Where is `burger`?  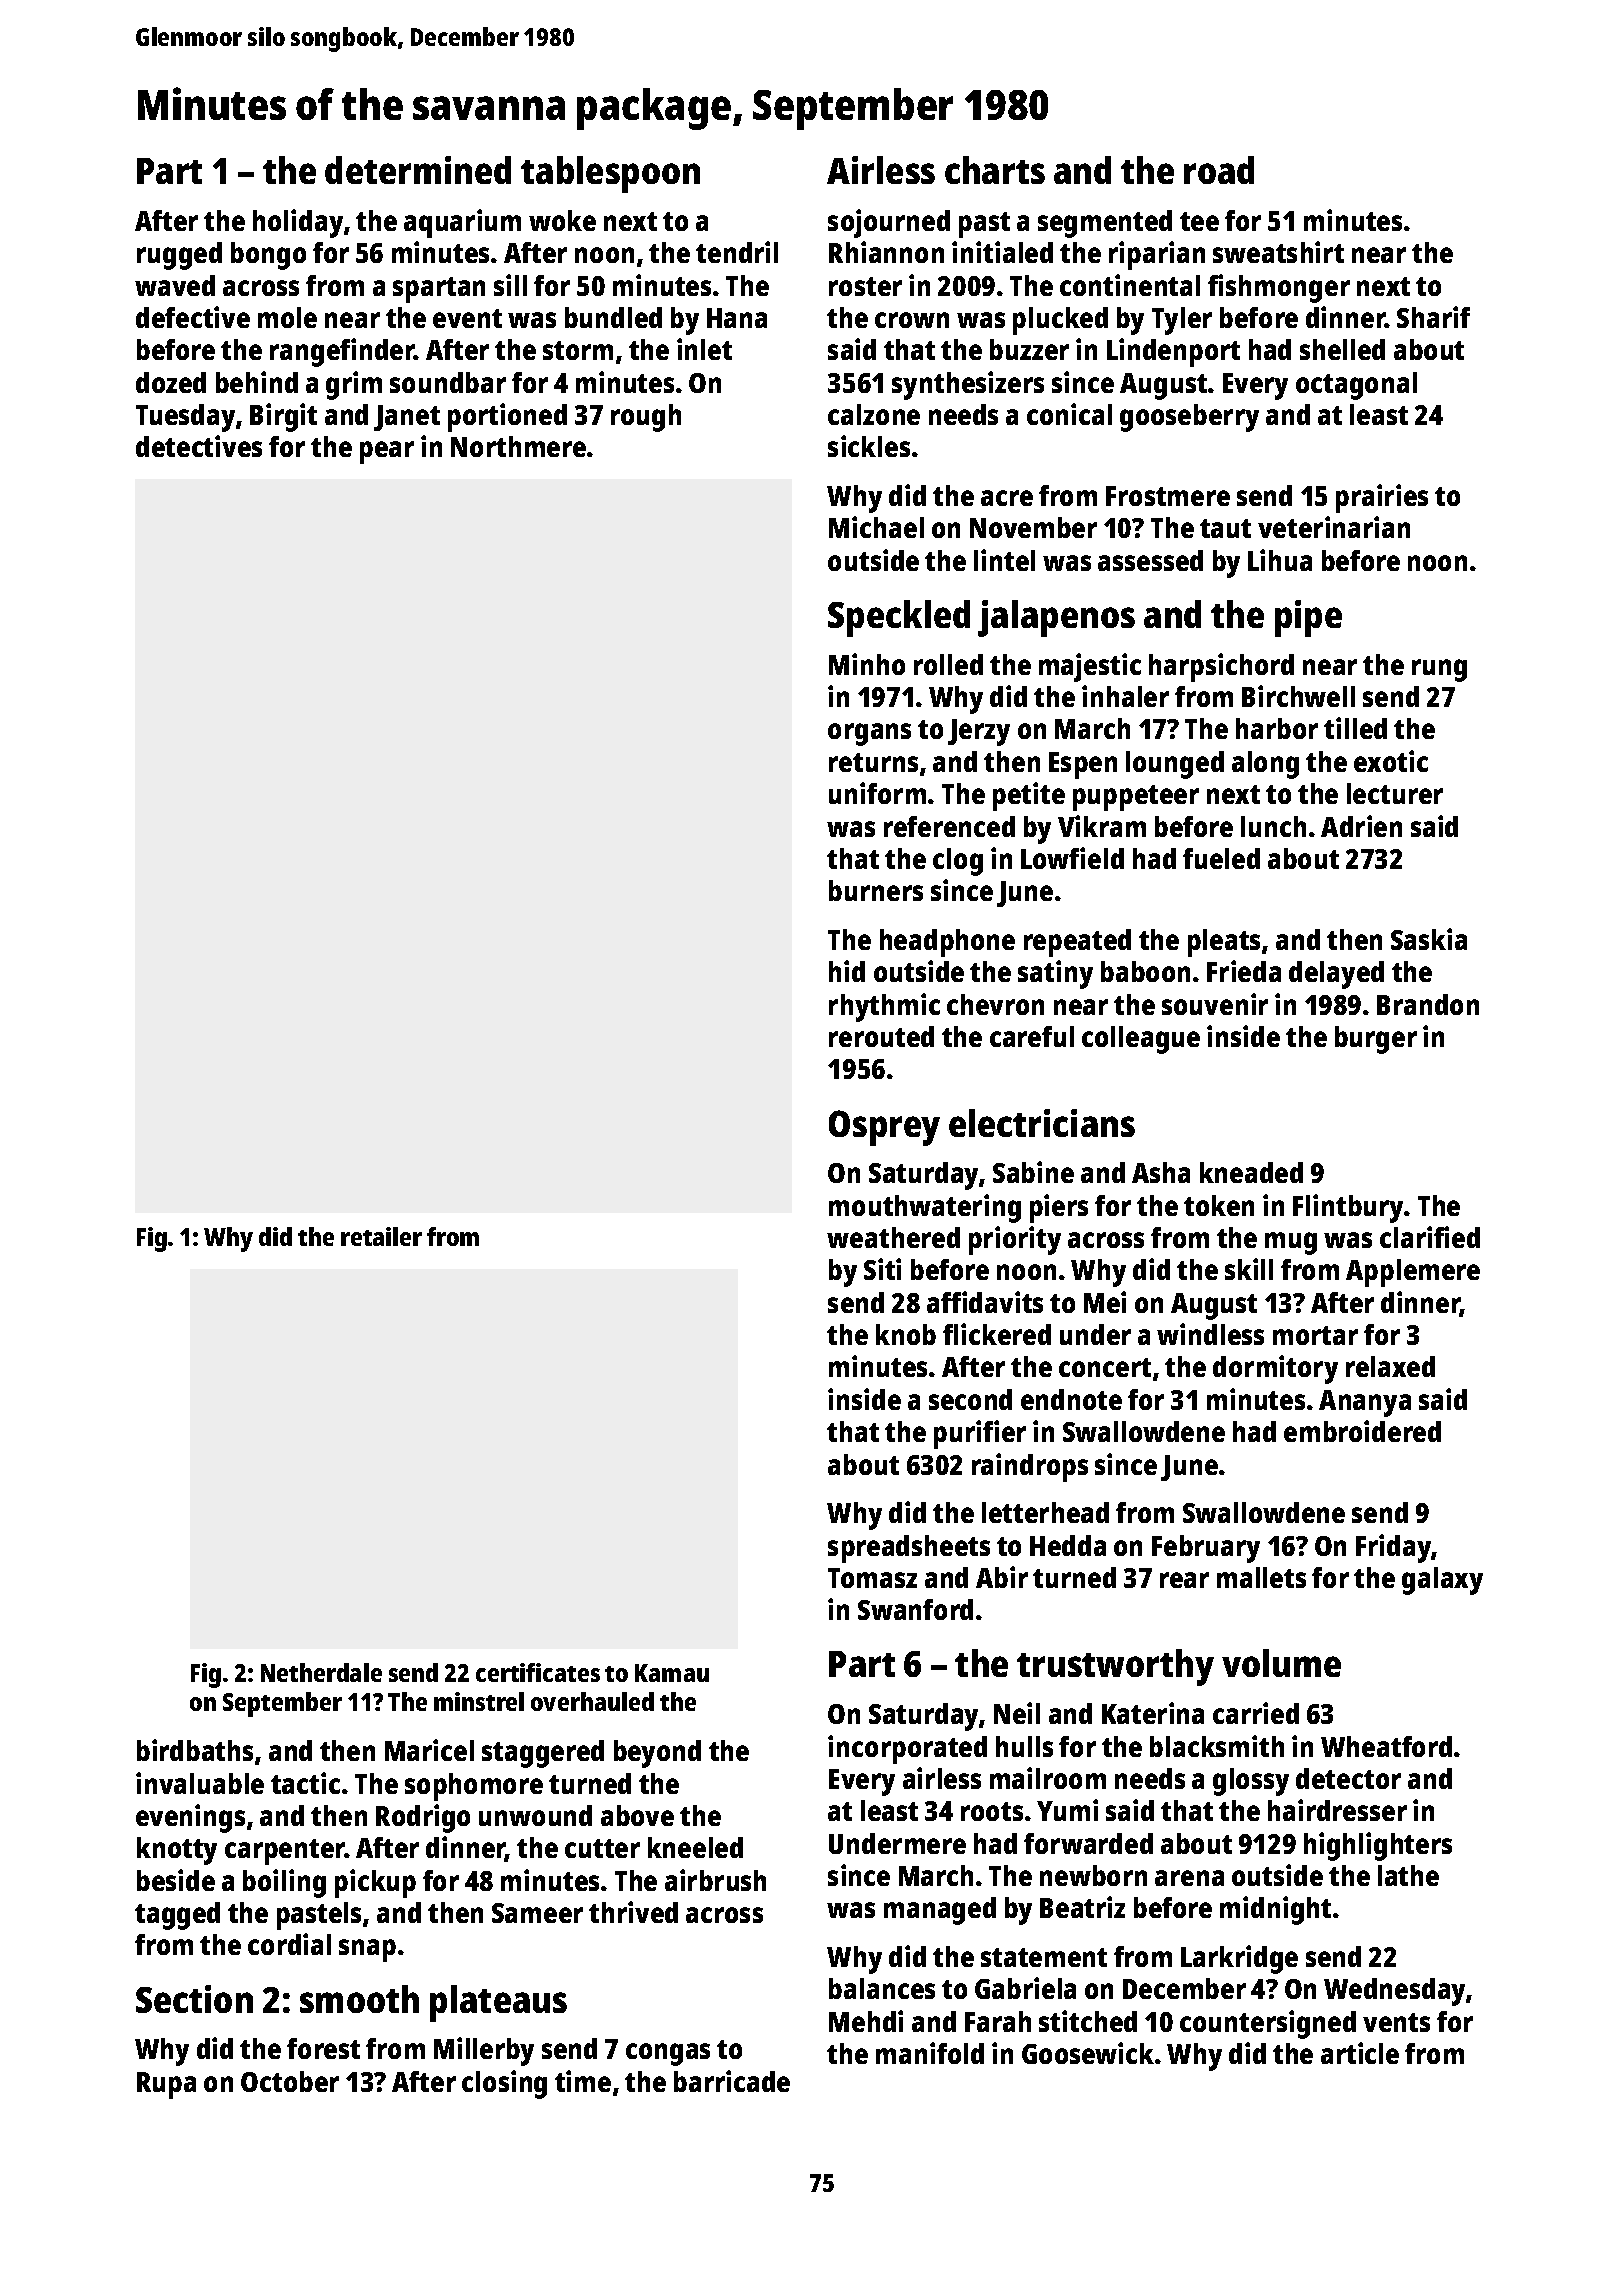
burger is located at coordinates (1376, 1040).
